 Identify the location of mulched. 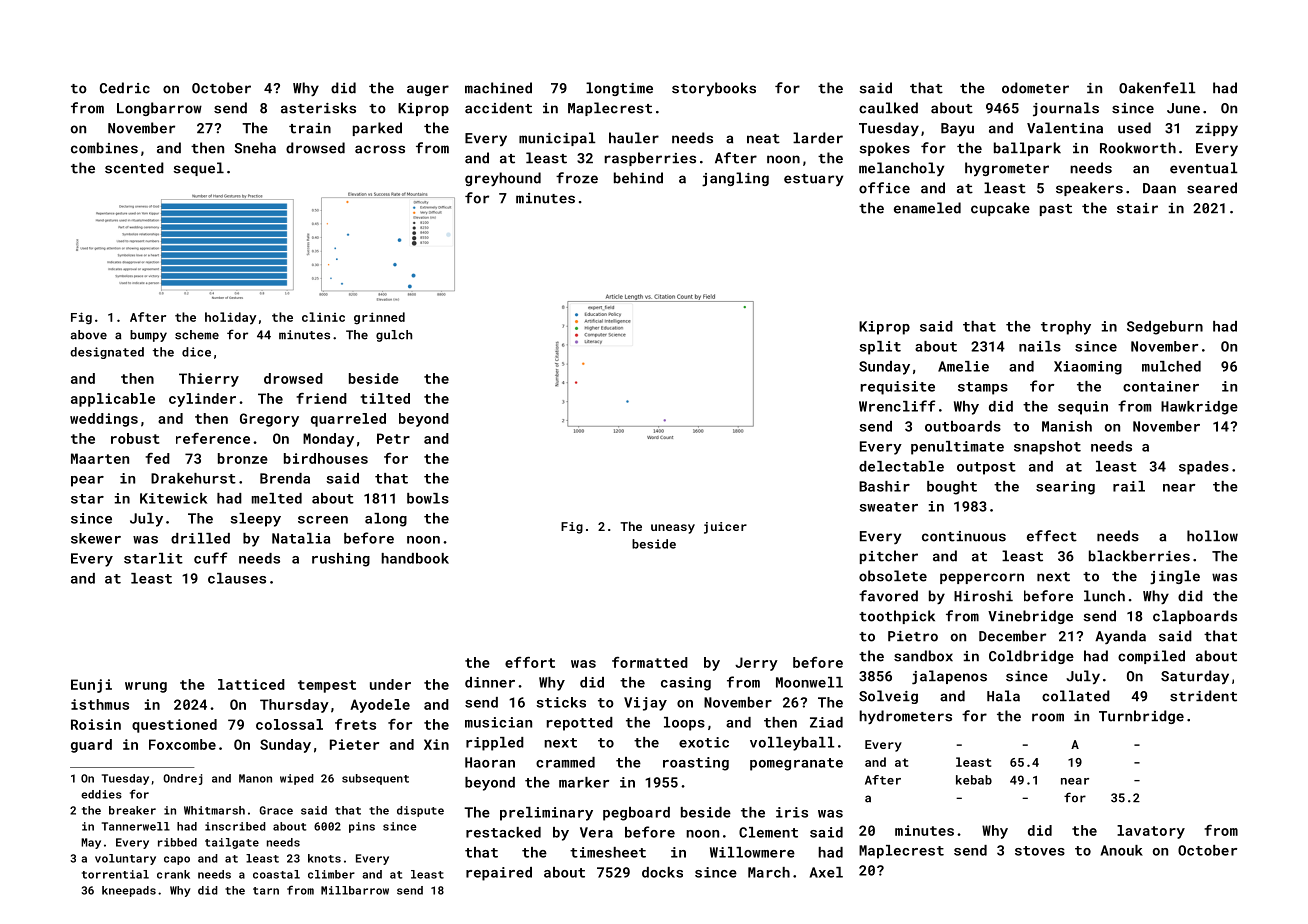
(1171, 366).
